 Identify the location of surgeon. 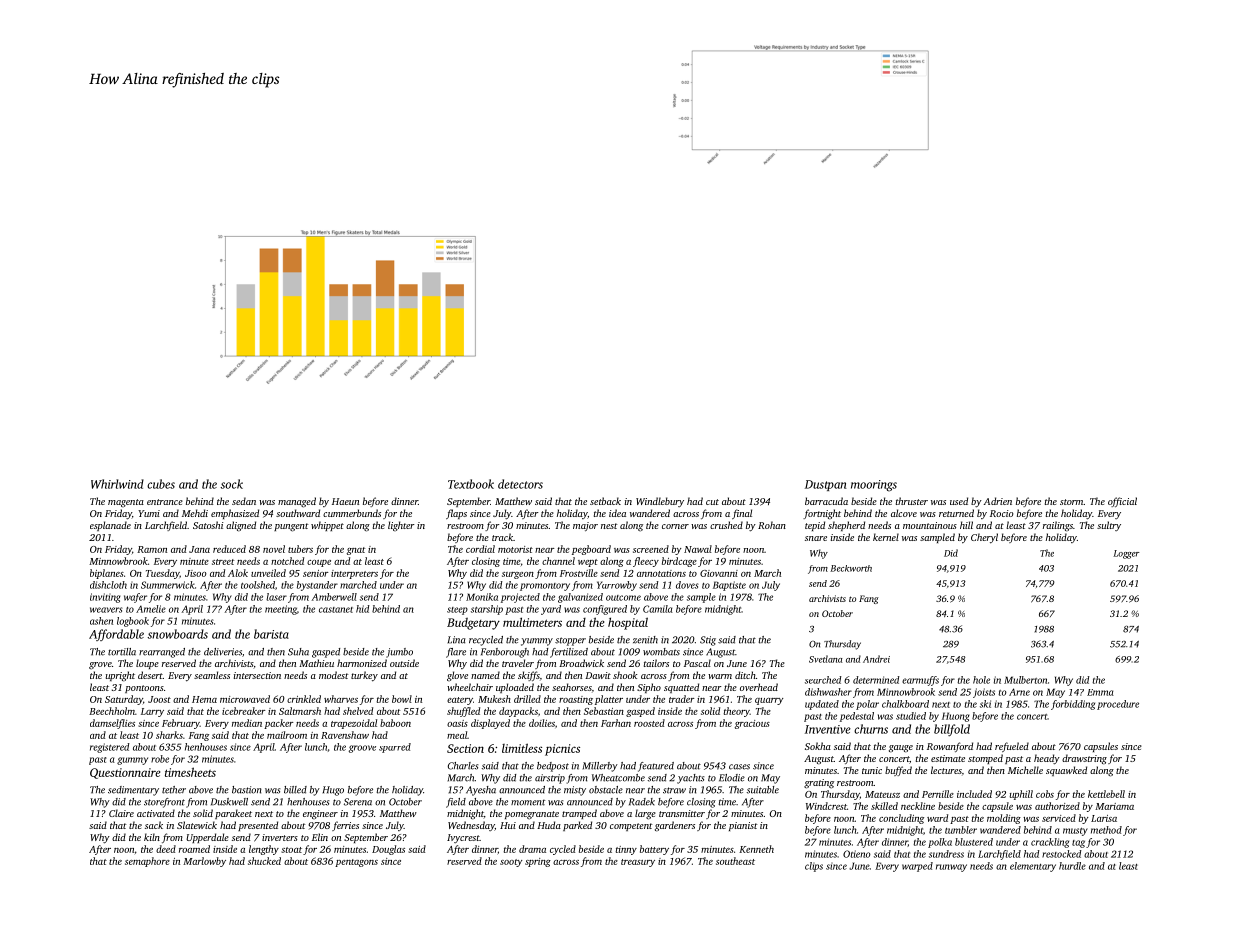
(518, 575).
